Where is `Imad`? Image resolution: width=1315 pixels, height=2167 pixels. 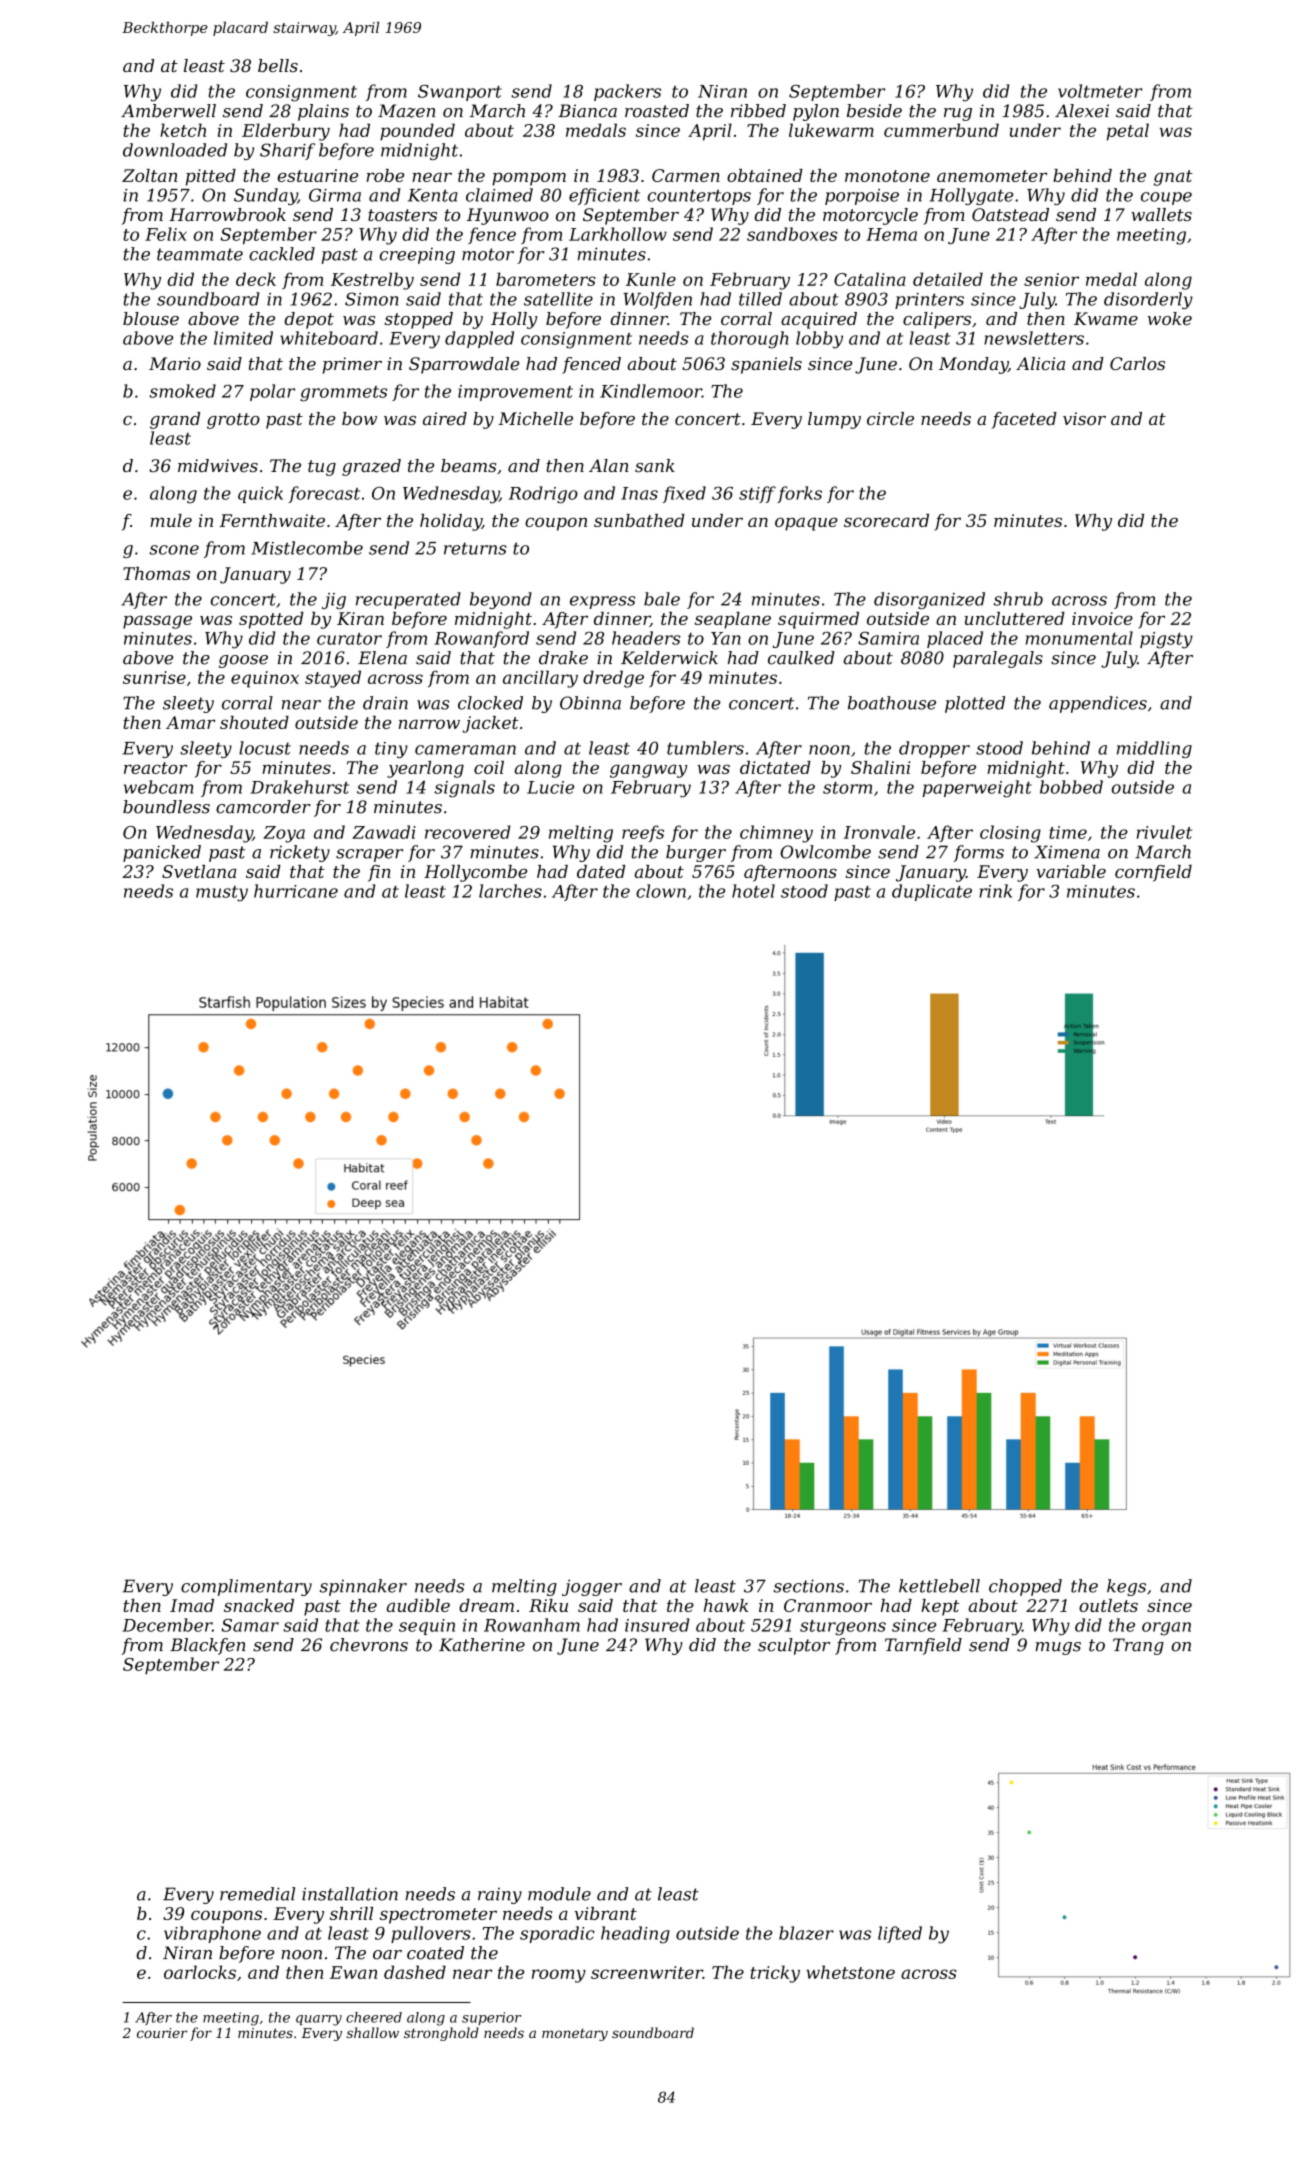
Imad is located at coordinates (192, 1605).
